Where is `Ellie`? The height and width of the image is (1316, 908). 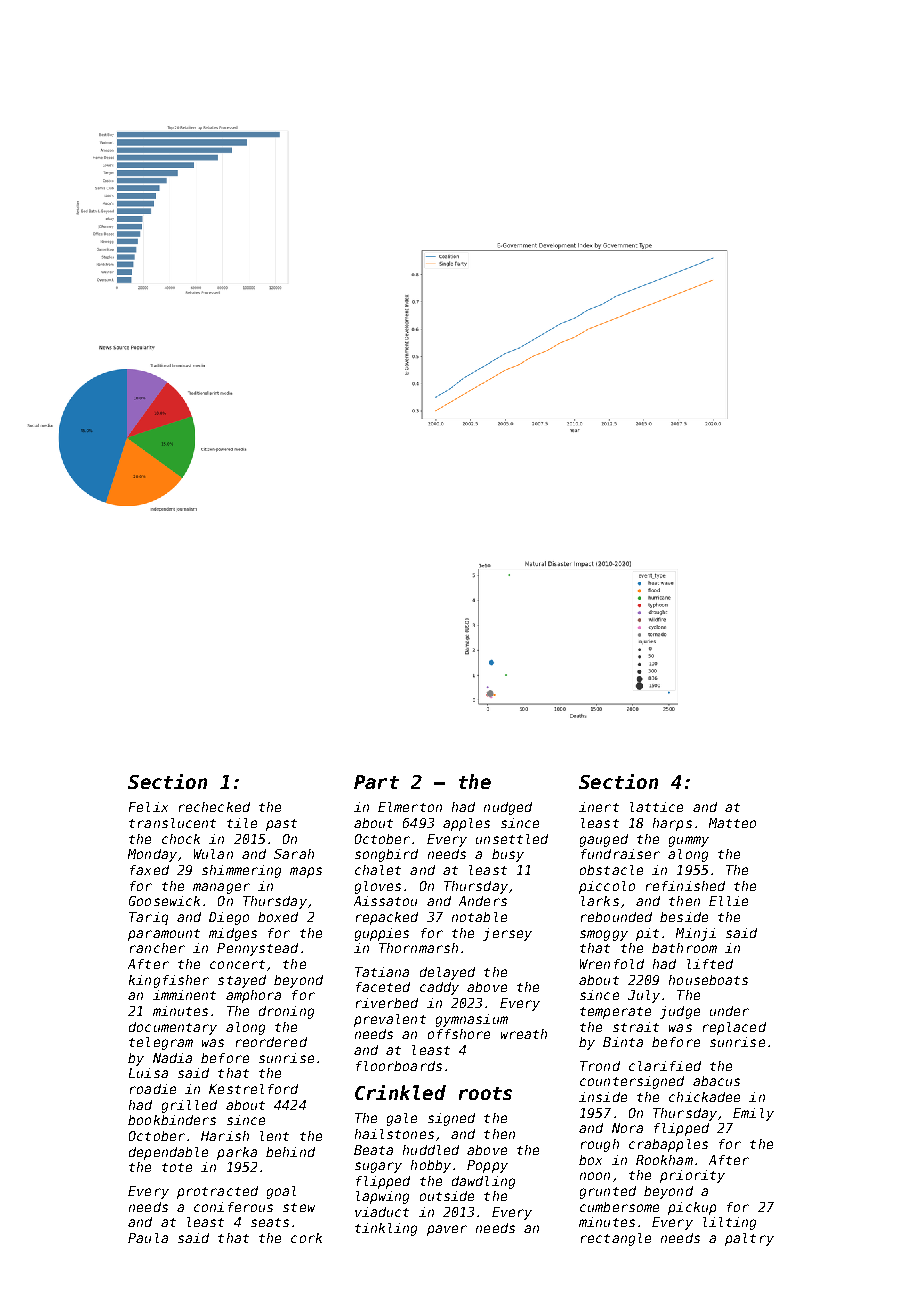 Ellie is located at coordinates (728, 901).
